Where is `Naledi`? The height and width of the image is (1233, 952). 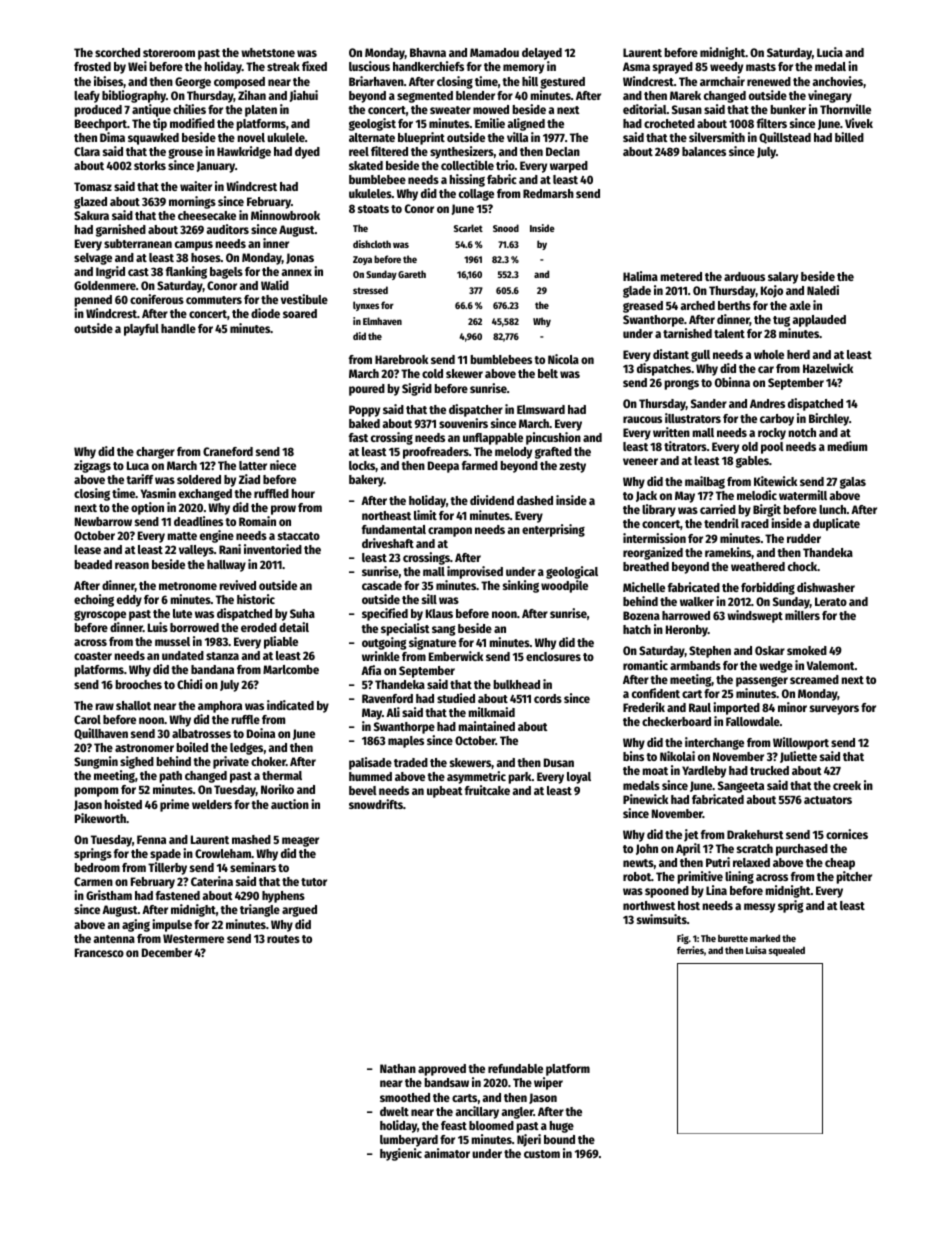
Naledi is located at coordinates (823, 290).
